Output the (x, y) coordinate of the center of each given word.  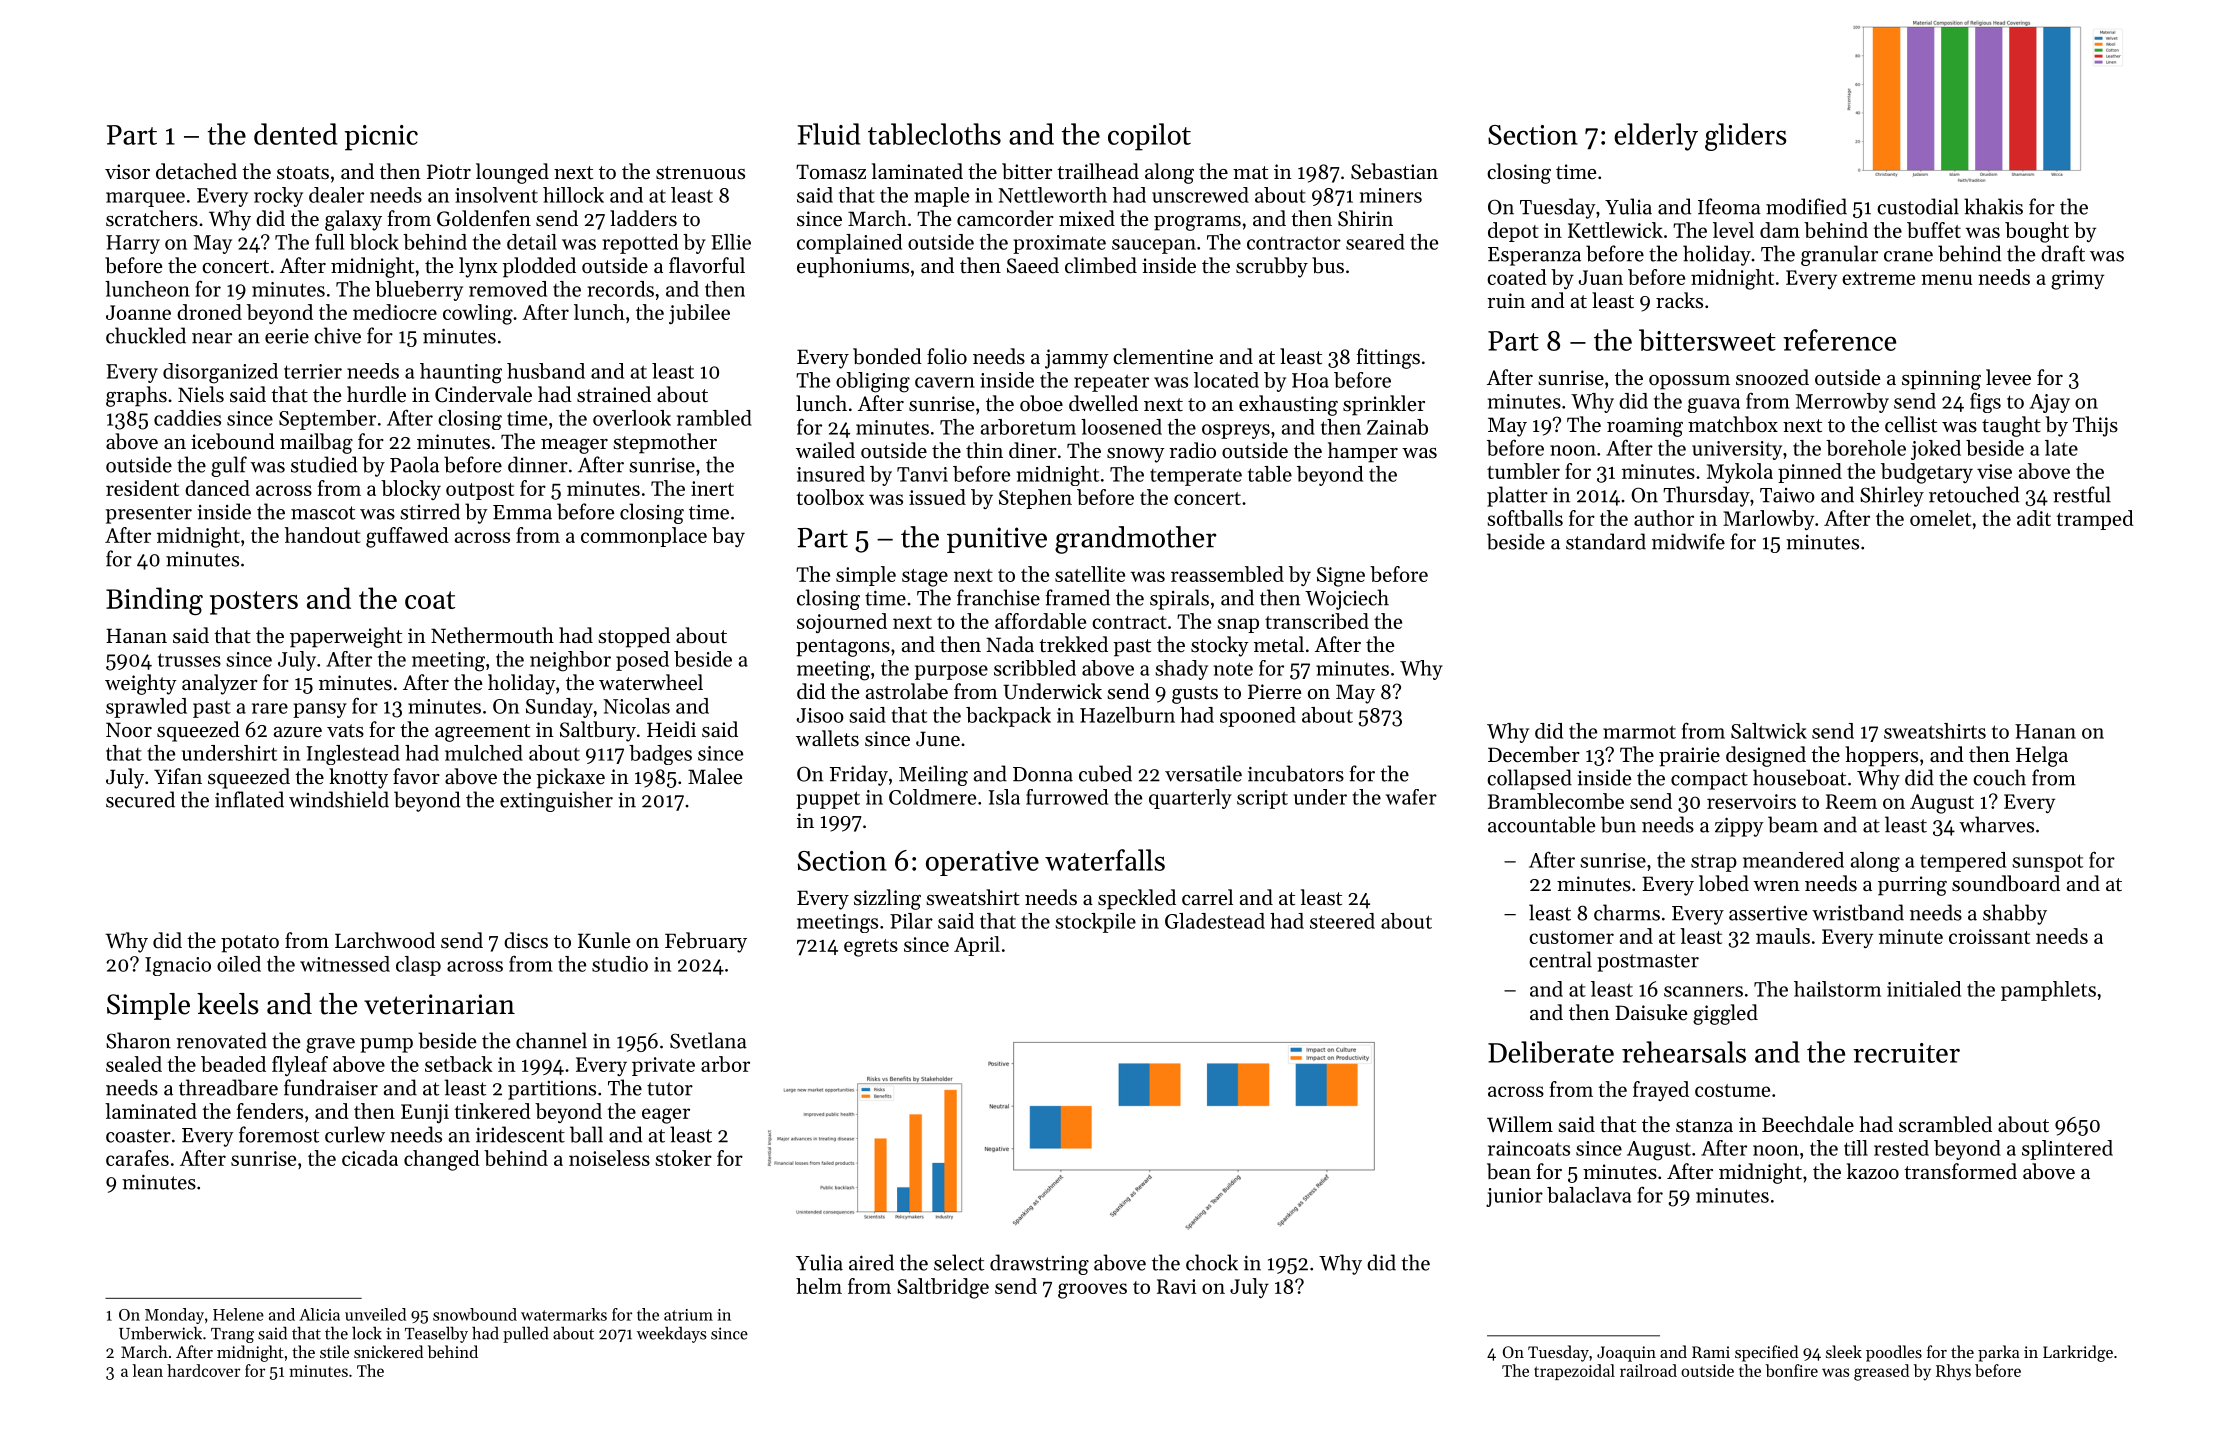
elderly (1656, 137)
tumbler (1523, 471)
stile (334, 1351)
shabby (2015, 914)
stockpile (1095, 923)
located (1226, 380)
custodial (1918, 206)
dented (295, 134)
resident (142, 488)
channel (551, 1040)
